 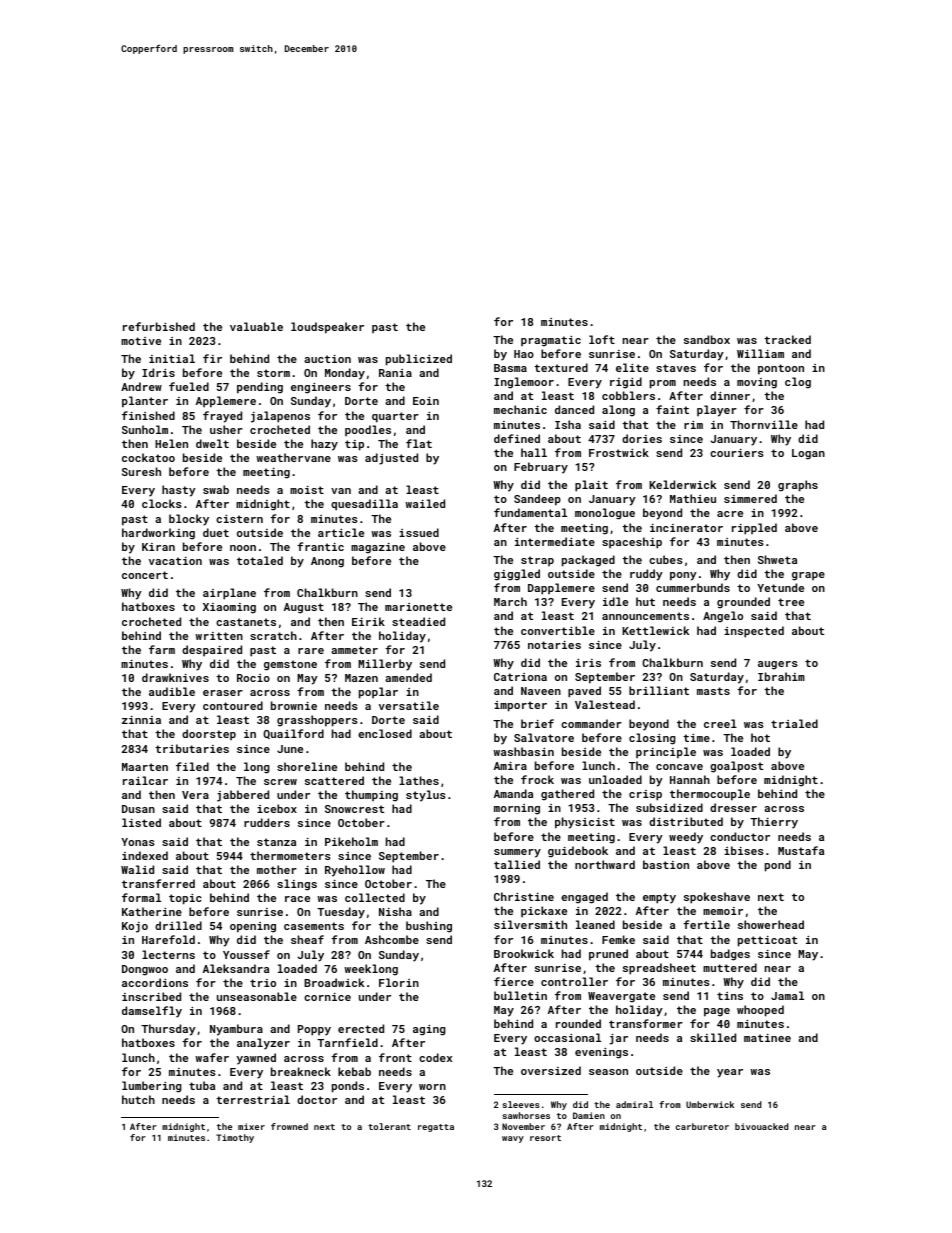 I want to click on Mustafa, so click(x=801, y=850).
